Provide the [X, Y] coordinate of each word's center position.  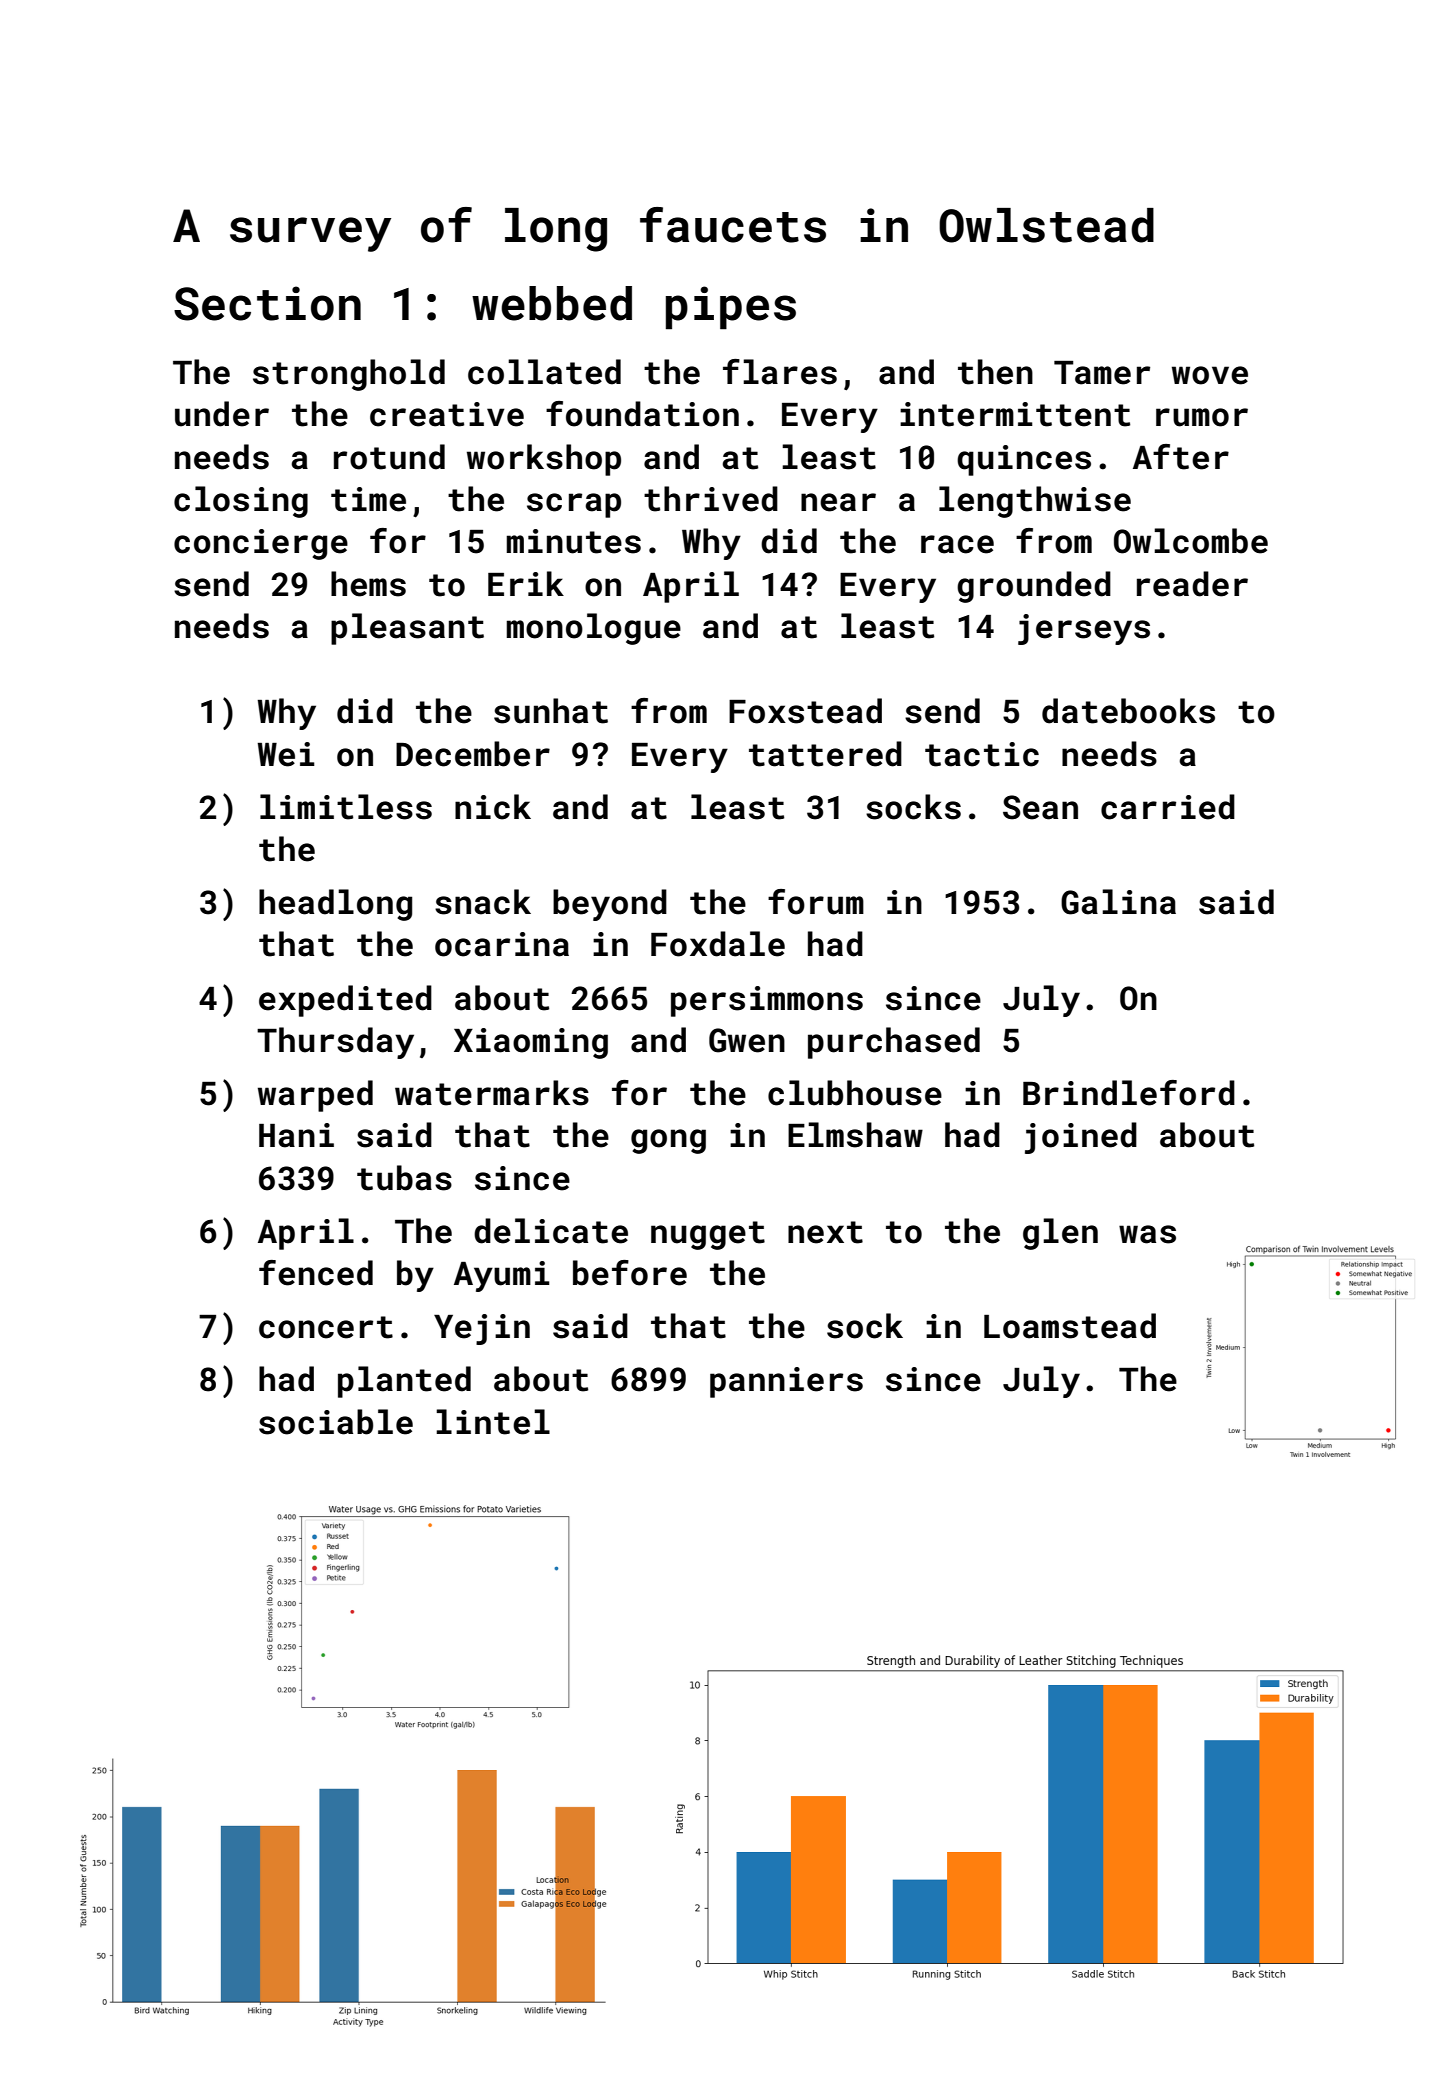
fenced [316, 1273]
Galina [1118, 902]
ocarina [502, 944]
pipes [731, 307]
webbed [552, 303]
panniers [786, 1382]
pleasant [407, 629]
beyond [610, 905]
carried [1168, 807]
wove [1210, 375]
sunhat [551, 711]
